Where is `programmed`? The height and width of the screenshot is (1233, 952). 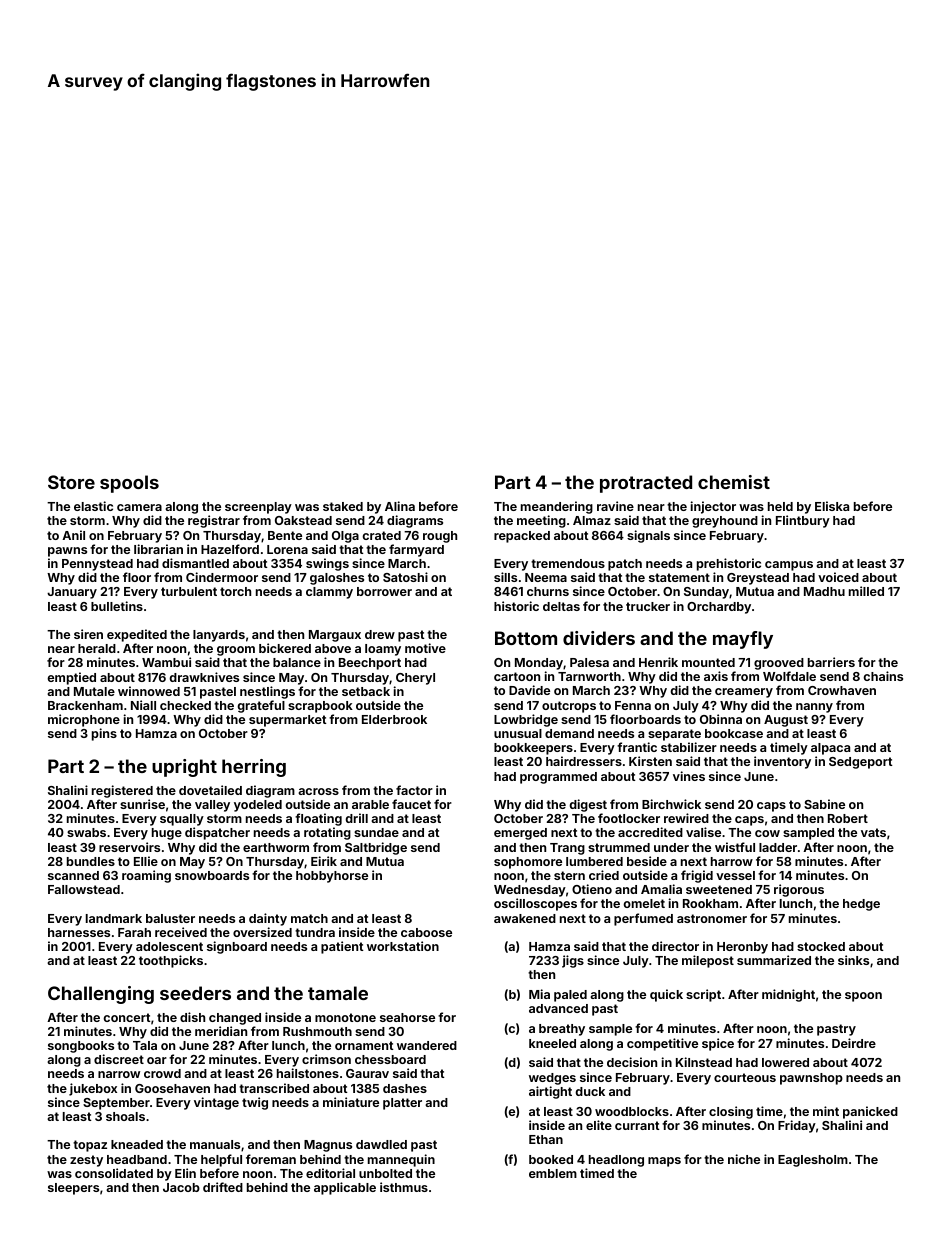
programmed is located at coordinates (558, 778).
